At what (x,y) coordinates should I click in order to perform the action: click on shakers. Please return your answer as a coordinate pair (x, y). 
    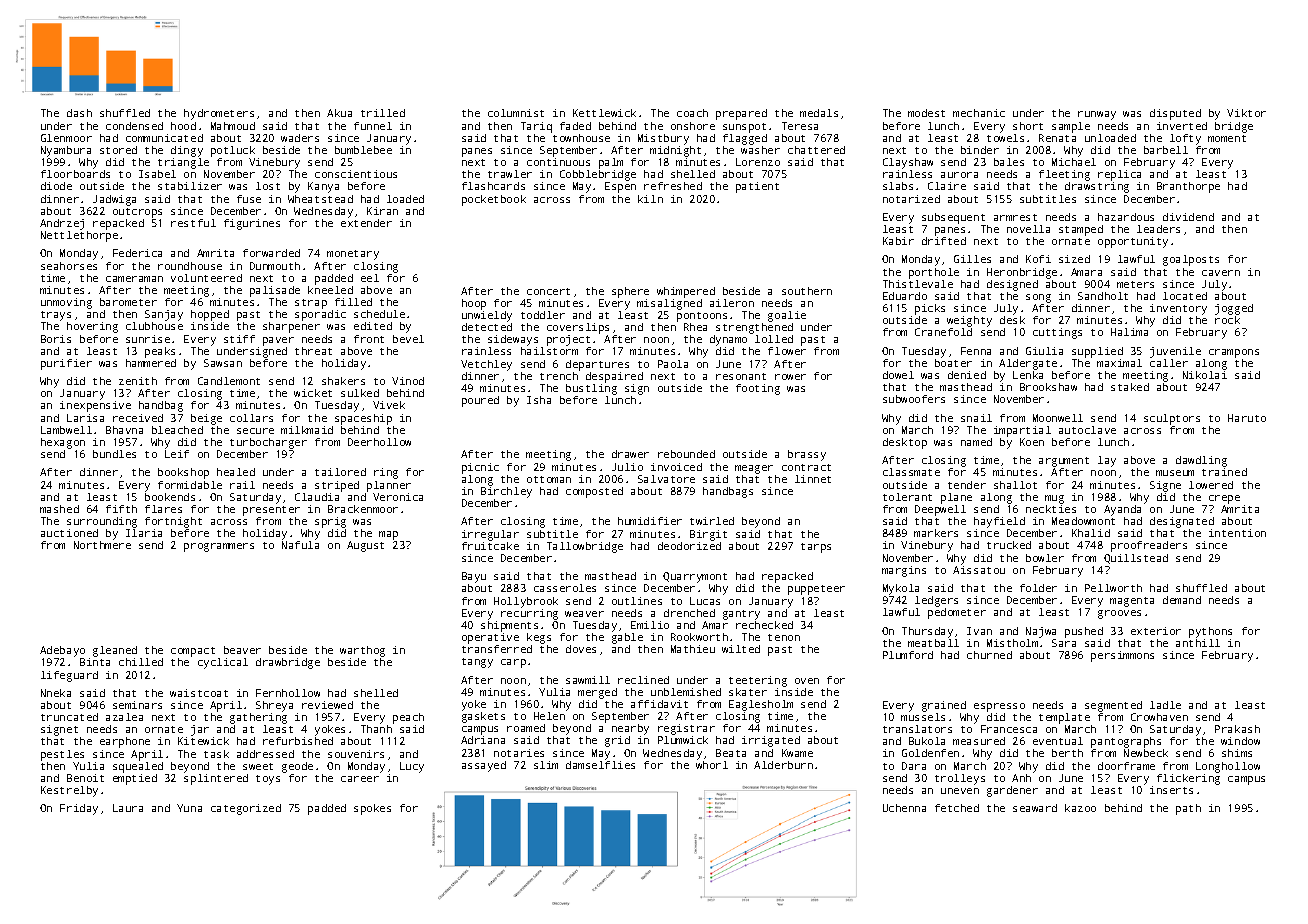
    Looking at the image, I should click on (343, 381).
